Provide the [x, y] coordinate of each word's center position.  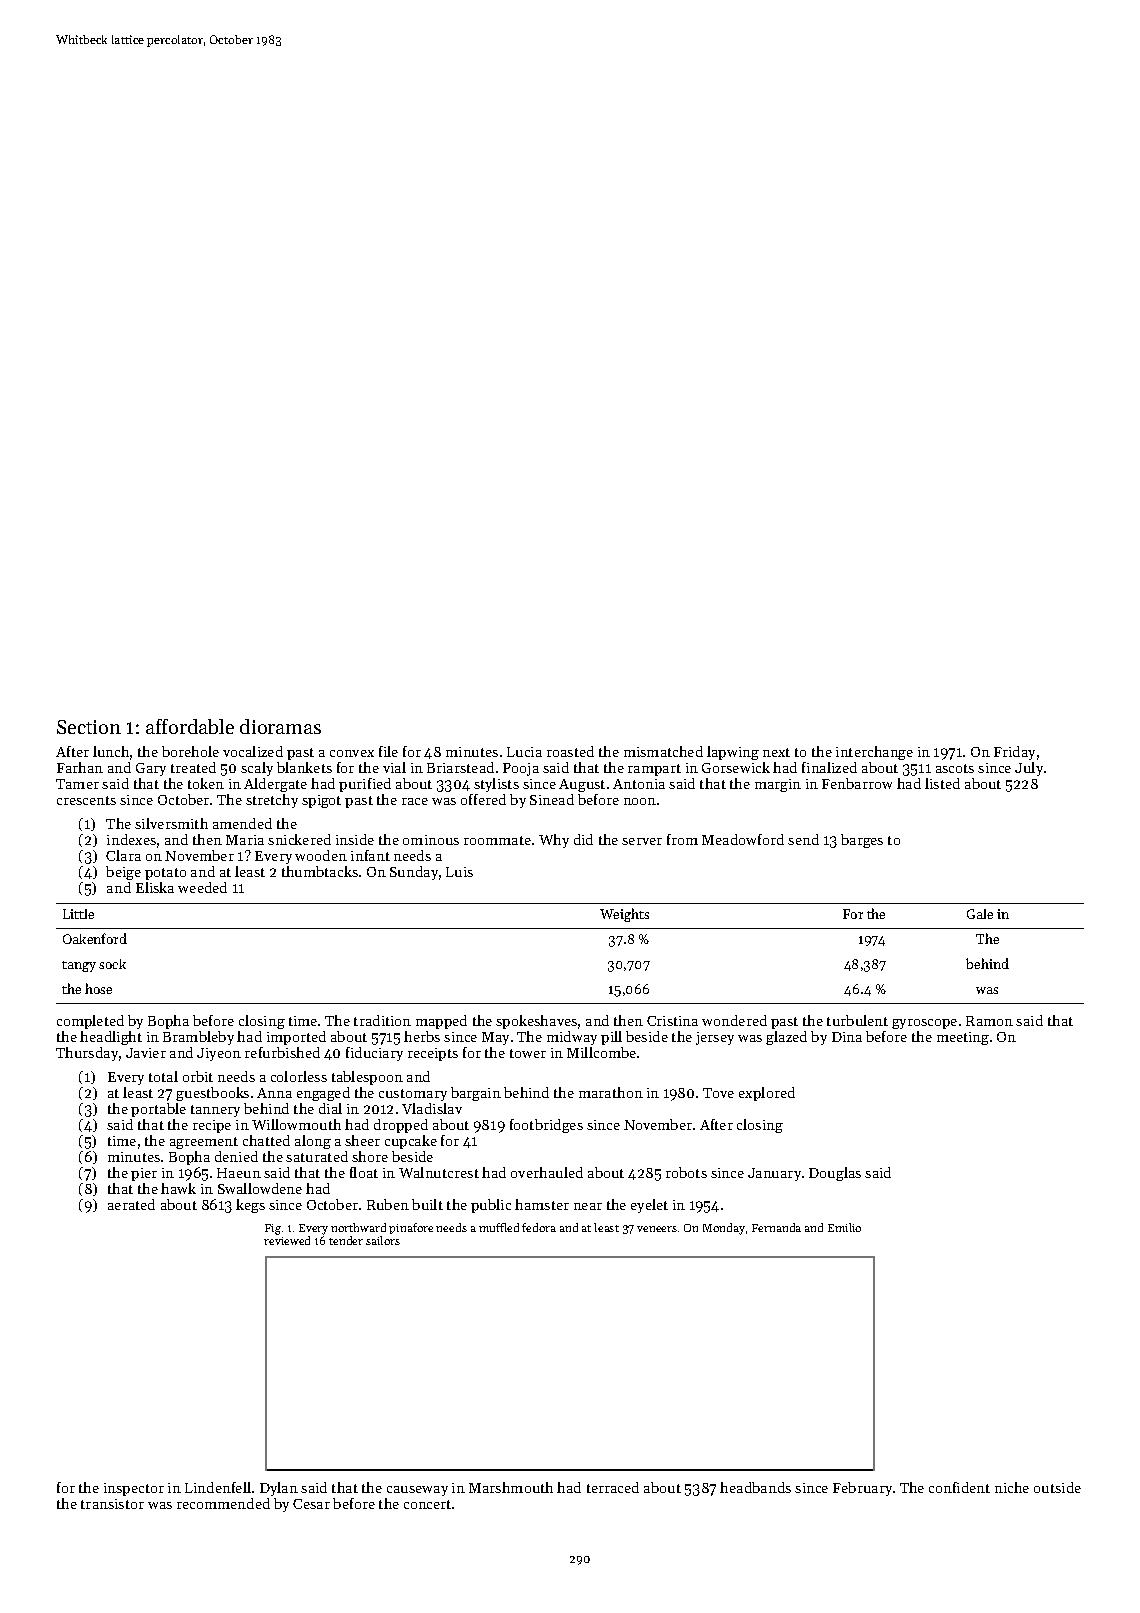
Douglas [835, 1174]
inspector [134, 1489]
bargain [476, 1094]
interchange [874, 753]
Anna [274, 1093]
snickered [299, 839]
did [583, 839]
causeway [417, 1491]
